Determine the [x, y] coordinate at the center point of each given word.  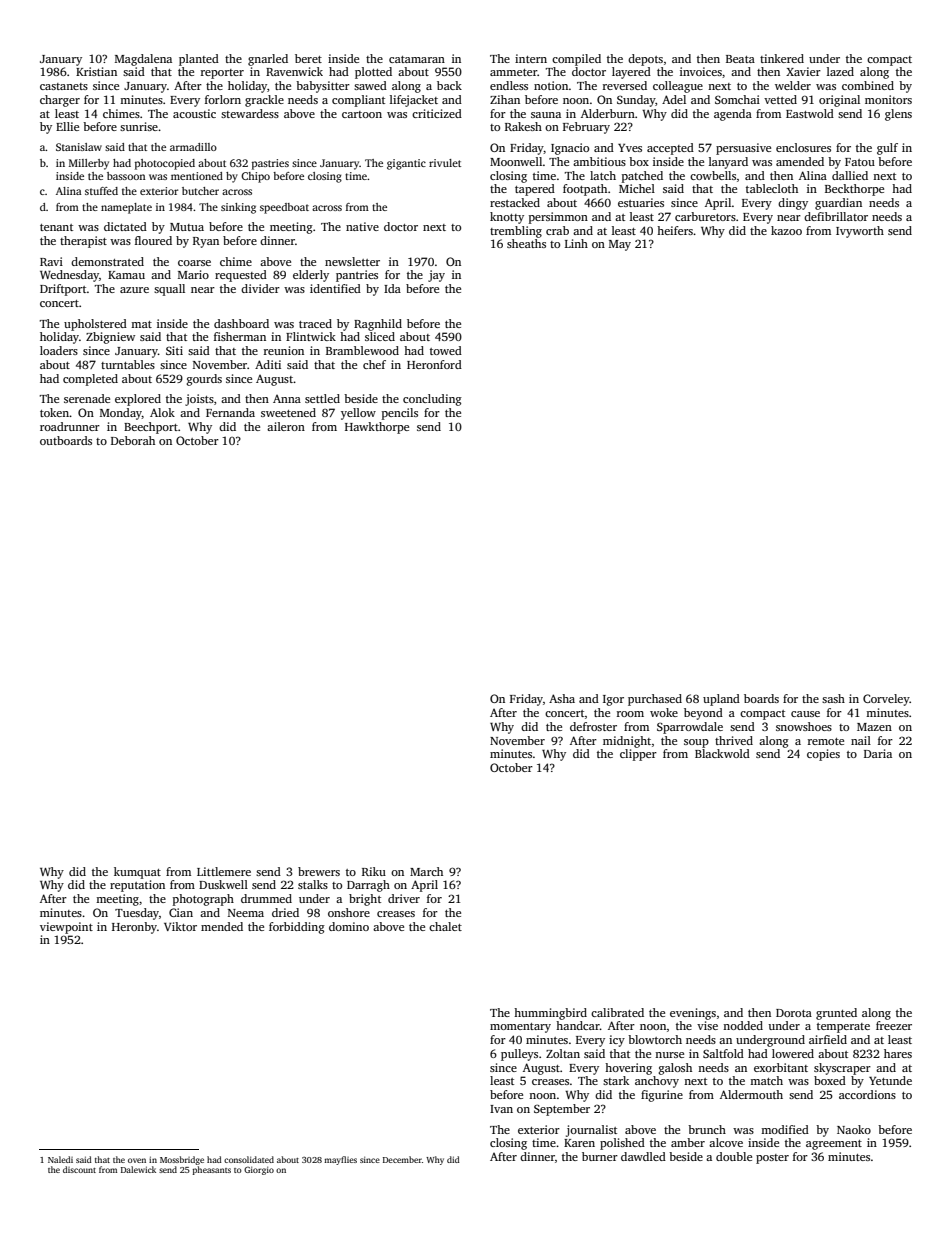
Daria [878, 753]
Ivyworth [860, 232]
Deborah [133, 440]
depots [645, 60]
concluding [432, 400]
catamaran [417, 59]
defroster [593, 726]
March [426, 871]
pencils [400, 414]
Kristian [96, 71]
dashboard [241, 323]
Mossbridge [182, 1160]
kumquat [137, 873]
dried [285, 912]
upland [721, 700]
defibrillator [836, 216]
